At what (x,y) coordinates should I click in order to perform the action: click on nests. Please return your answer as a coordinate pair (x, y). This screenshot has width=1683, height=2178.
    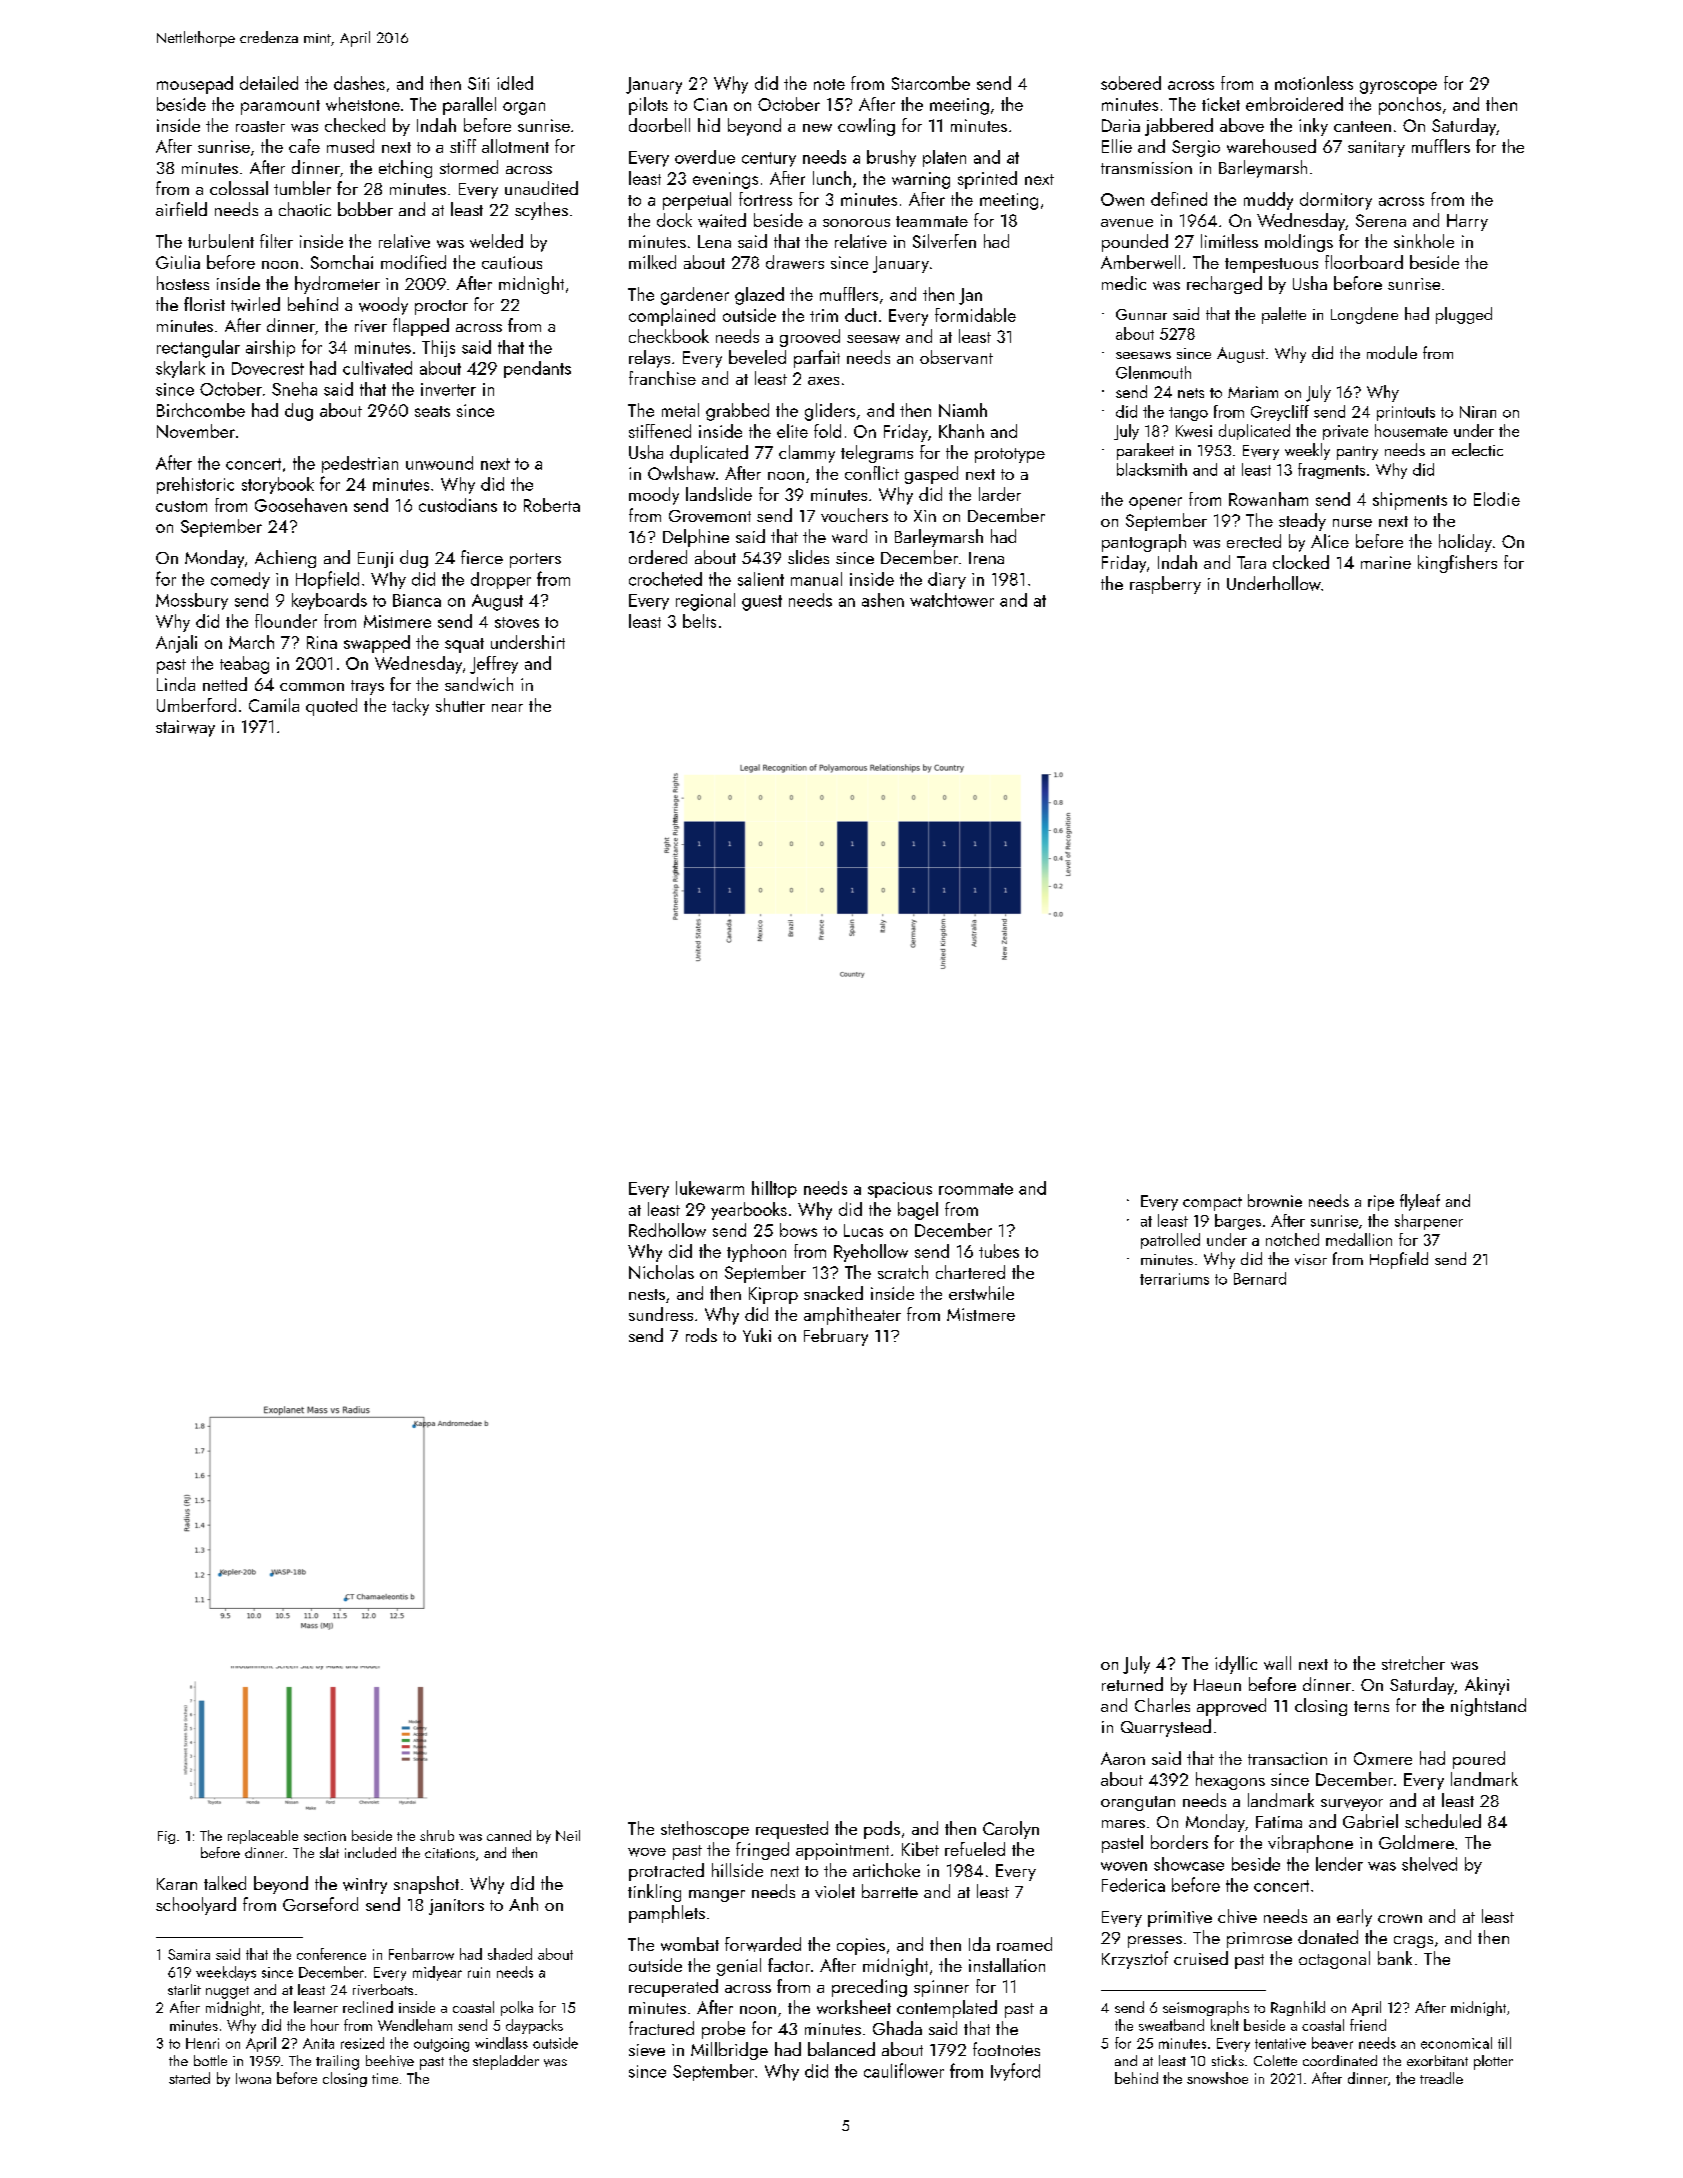
    Looking at the image, I should click on (647, 1294).
